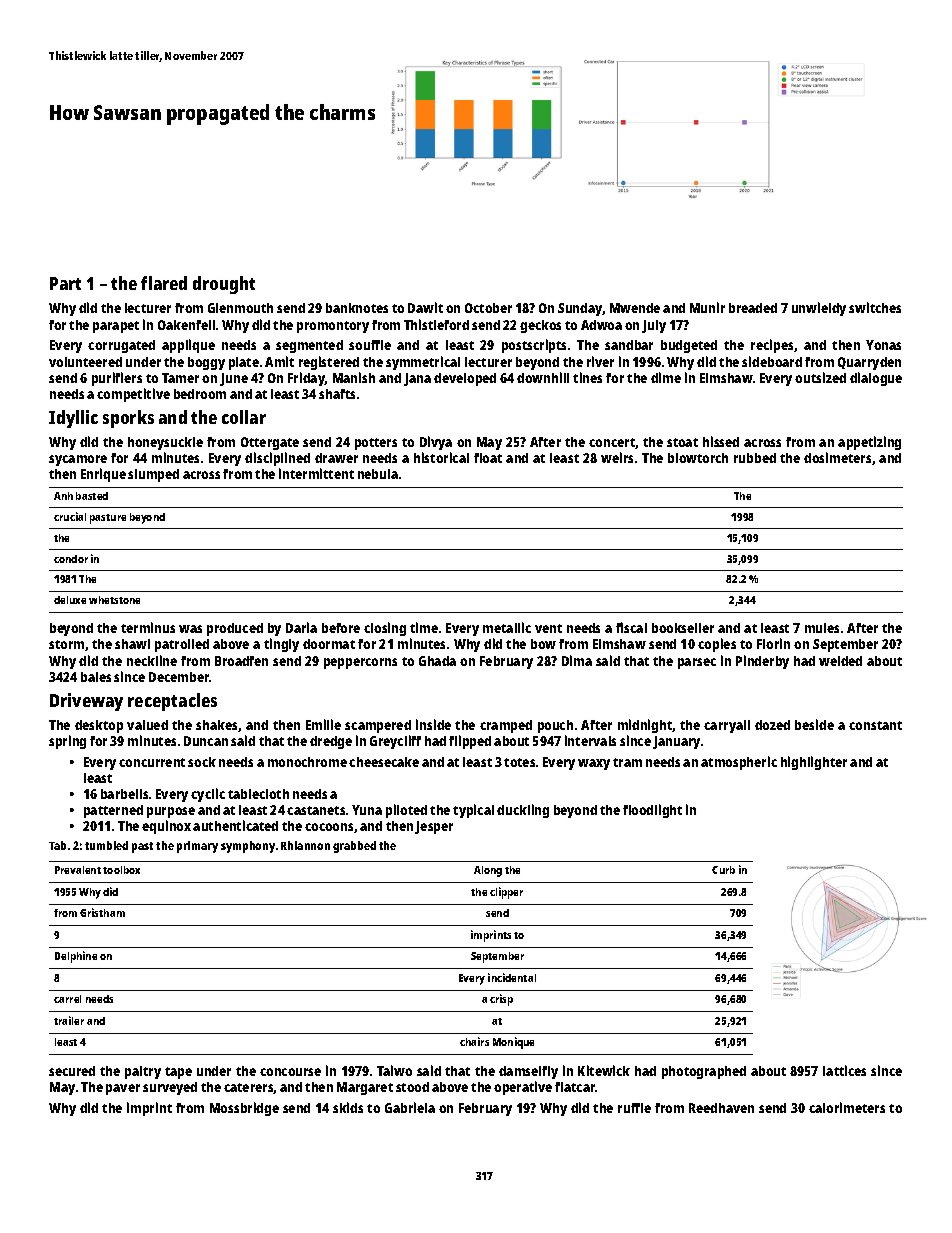  I want to click on drought, so click(224, 285).
